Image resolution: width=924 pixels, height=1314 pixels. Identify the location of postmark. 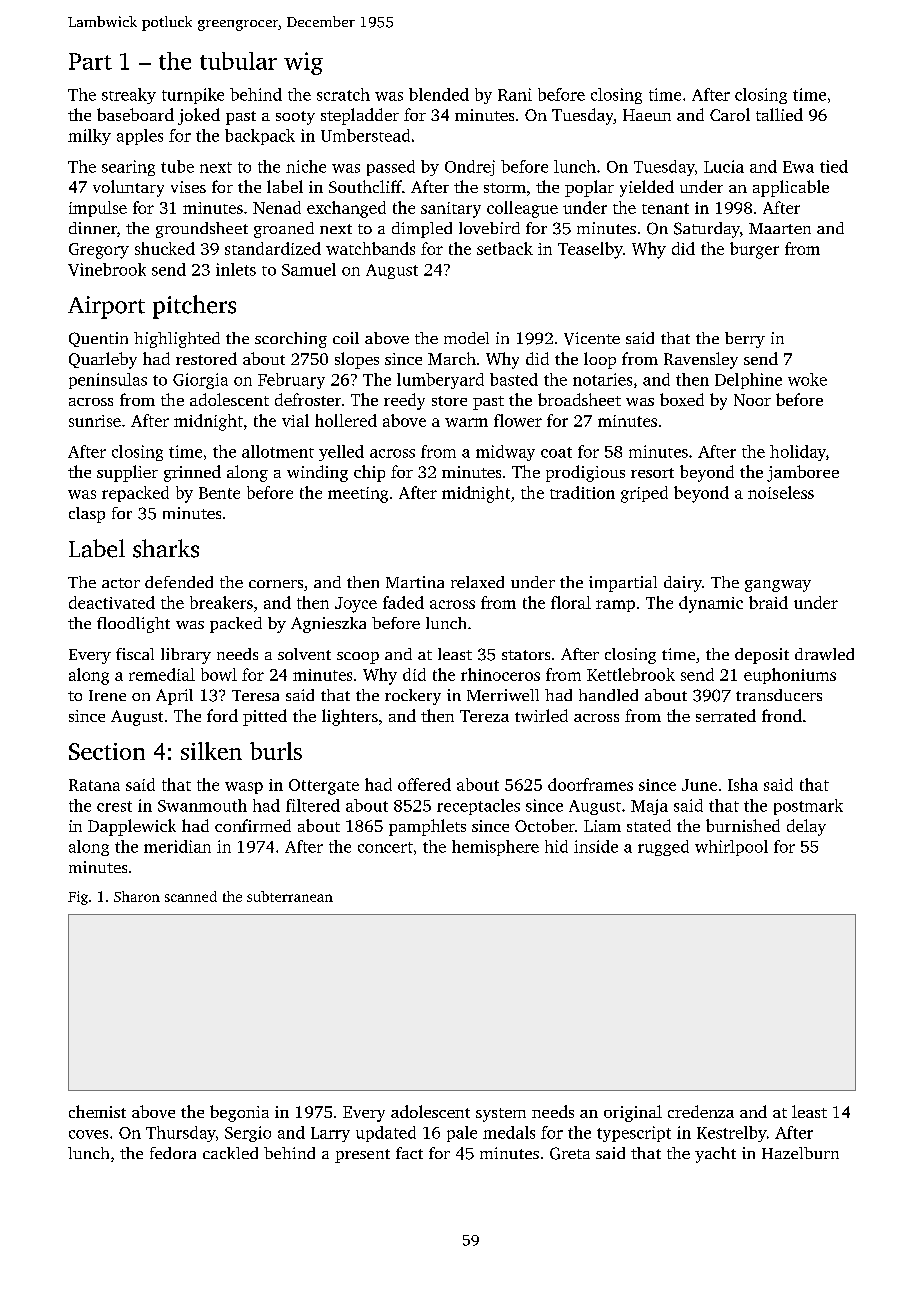
(808, 807).
